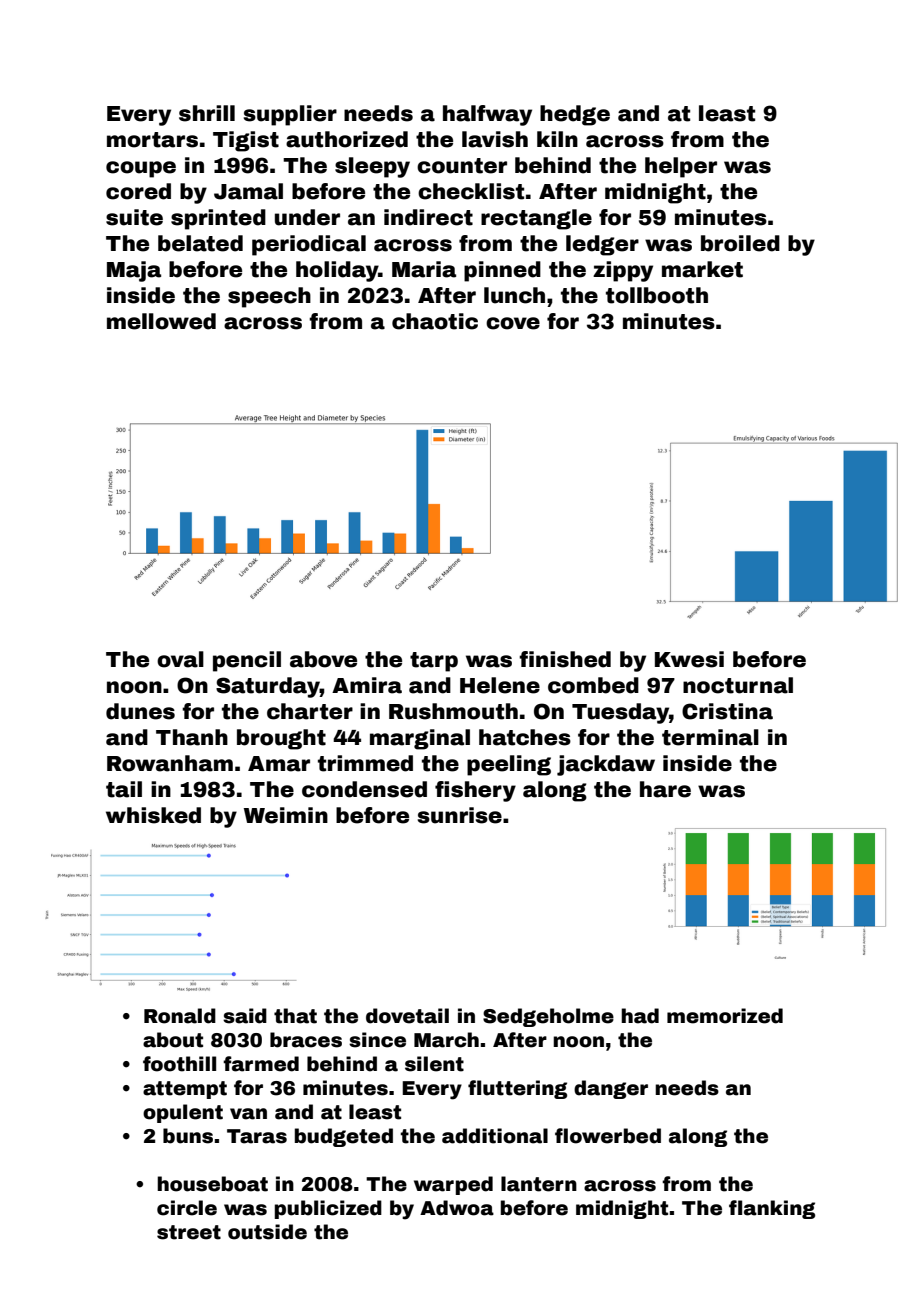  I want to click on hare, so click(665, 789).
